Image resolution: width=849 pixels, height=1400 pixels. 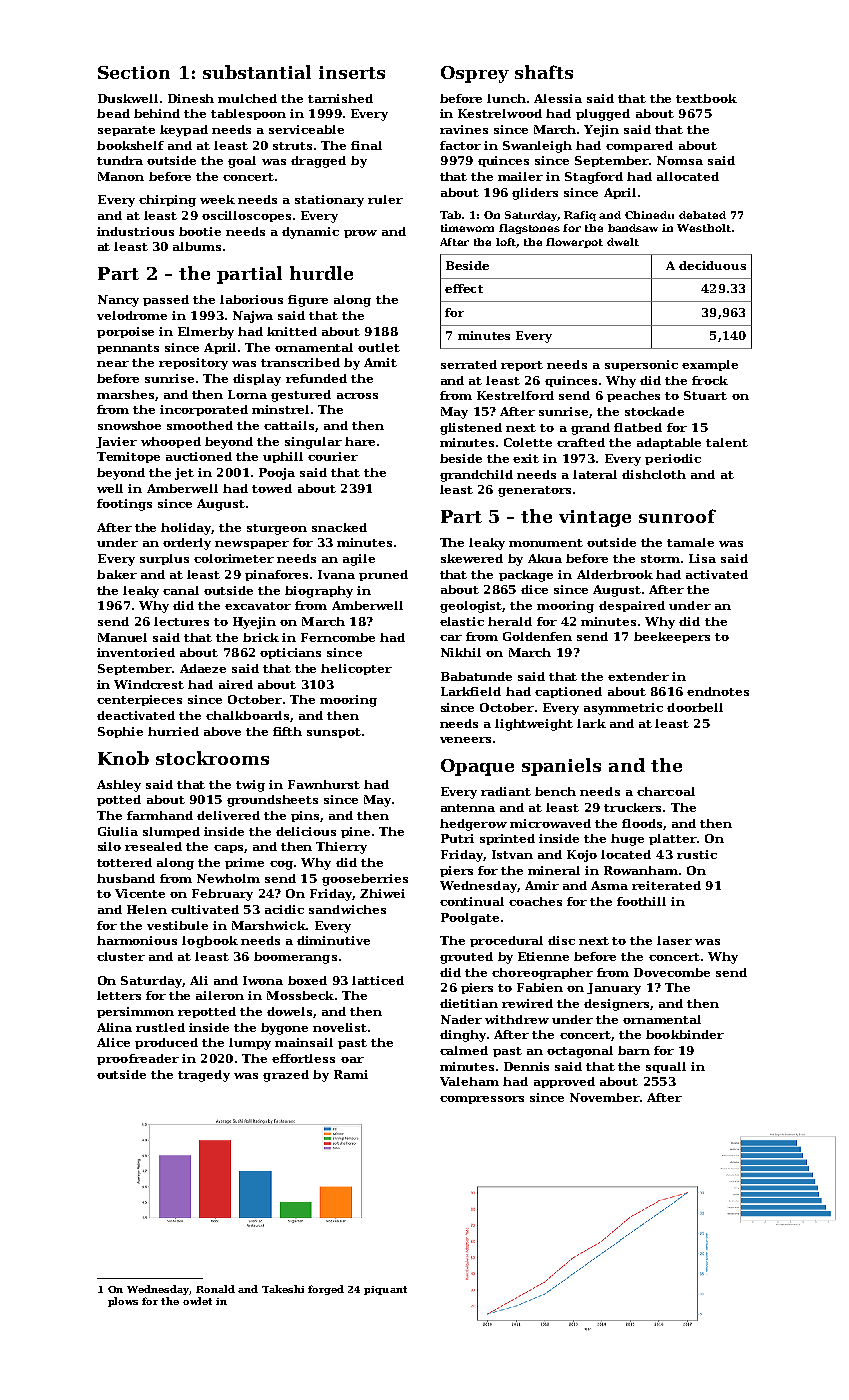 I want to click on Osprey, so click(x=475, y=74).
